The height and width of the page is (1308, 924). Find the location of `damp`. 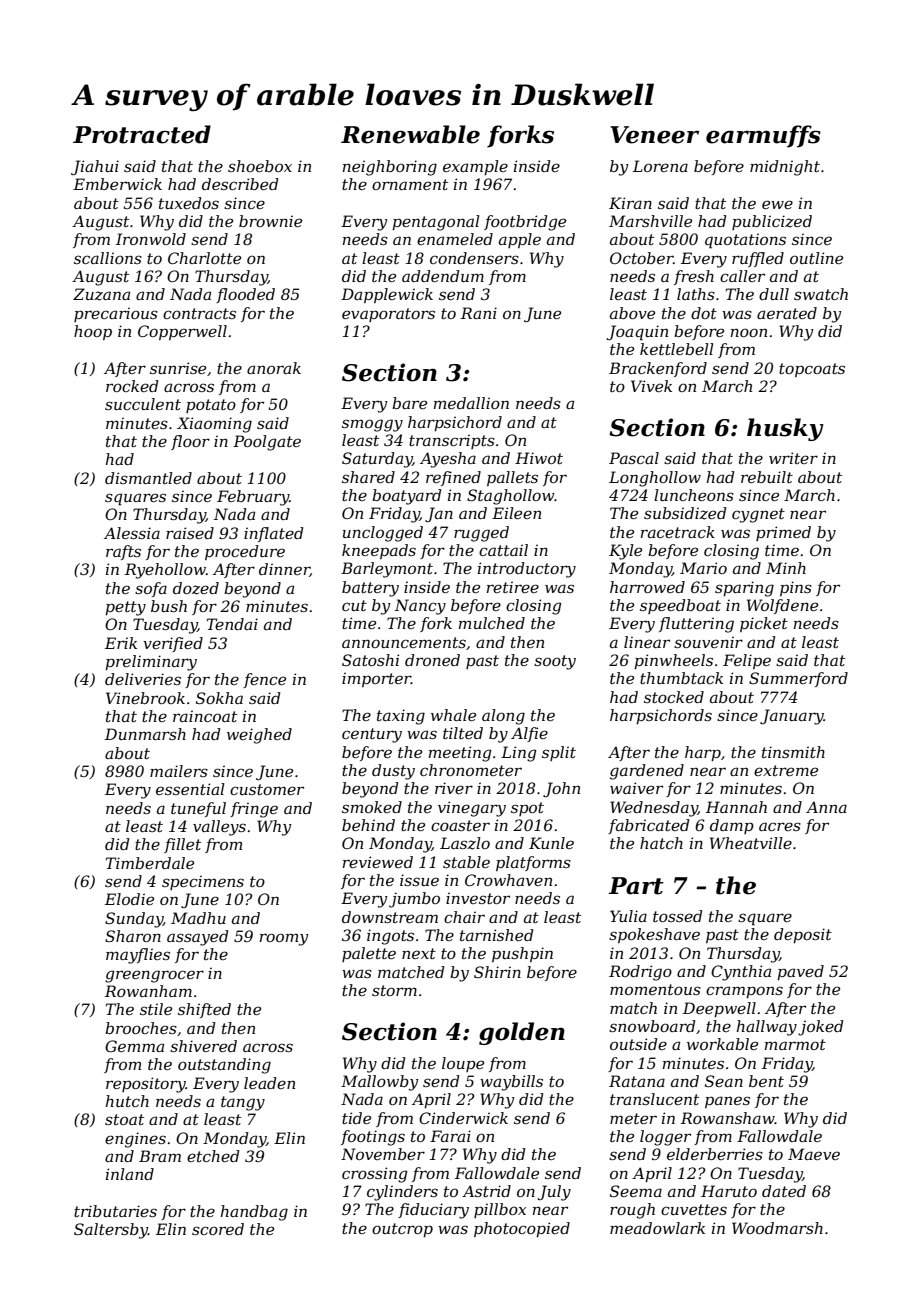

damp is located at coordinates (732, 826).
